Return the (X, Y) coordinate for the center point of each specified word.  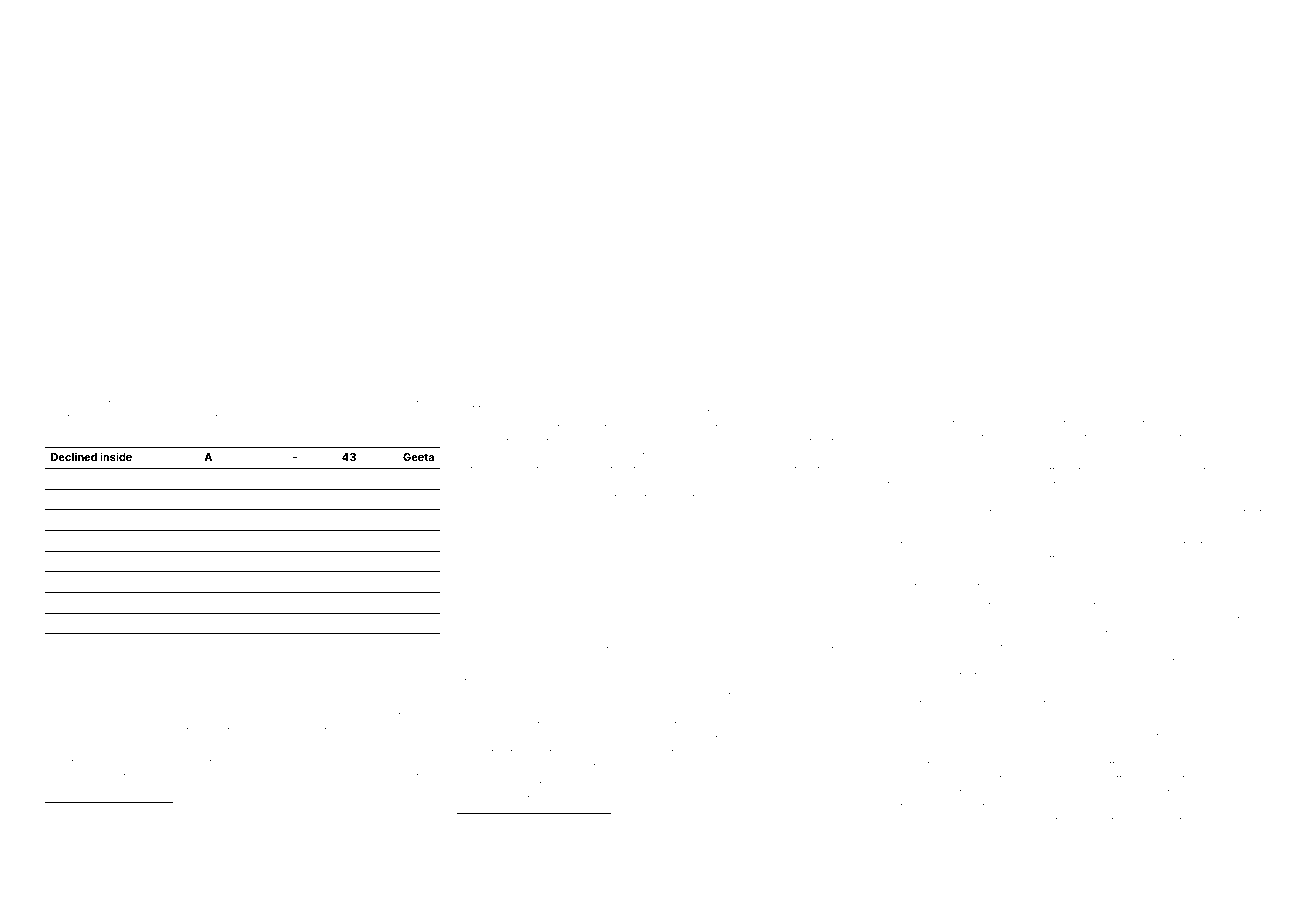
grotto (670, 652)
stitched (722, 442)
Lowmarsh (626, 799)
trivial (1247, 648)
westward (130, 581)
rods (160, 418)
